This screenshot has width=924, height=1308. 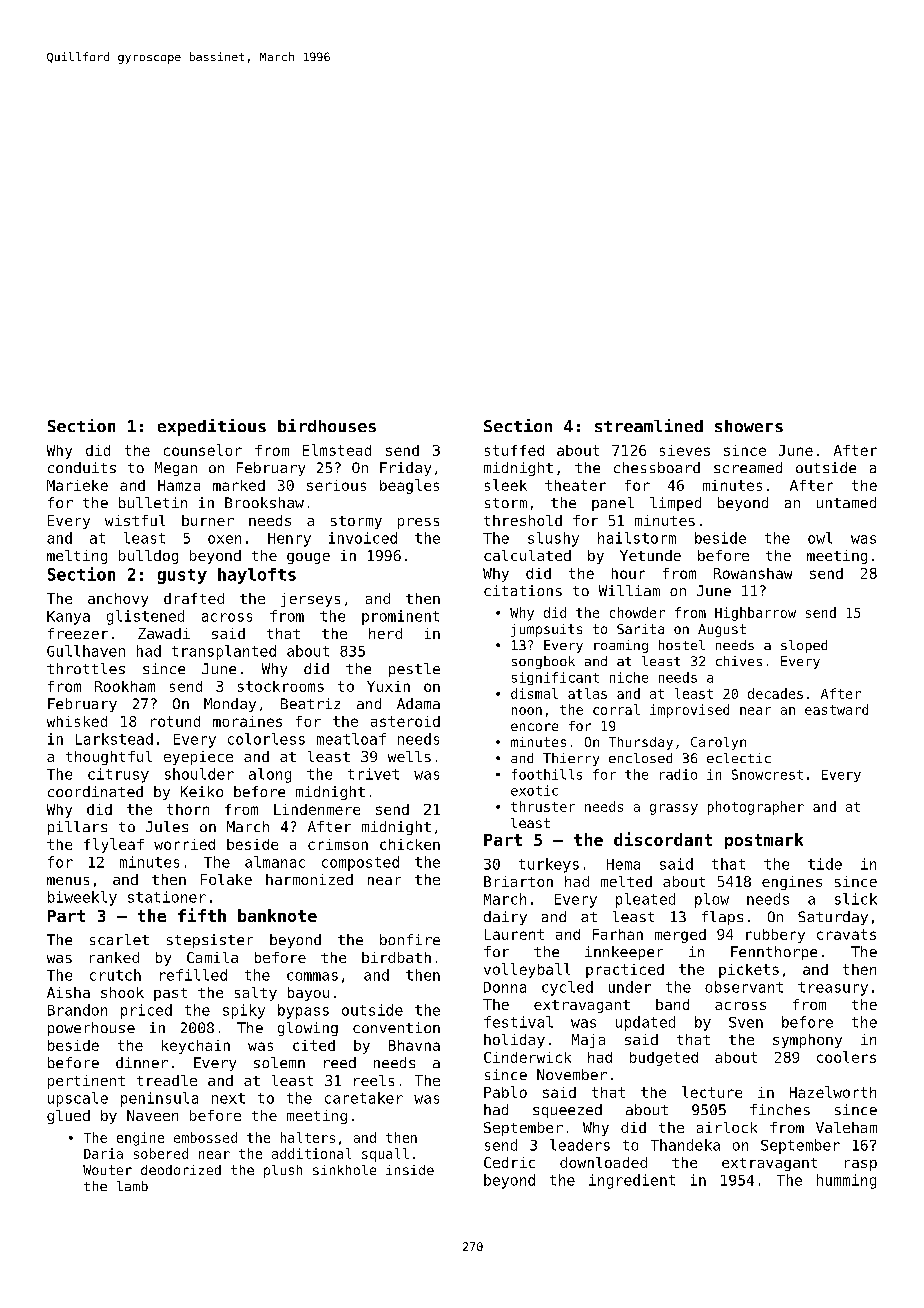 What do you see at coordinates (632, 1181) in the screenshot?
I see `ingredient` at bounding box center [632, 1181].
